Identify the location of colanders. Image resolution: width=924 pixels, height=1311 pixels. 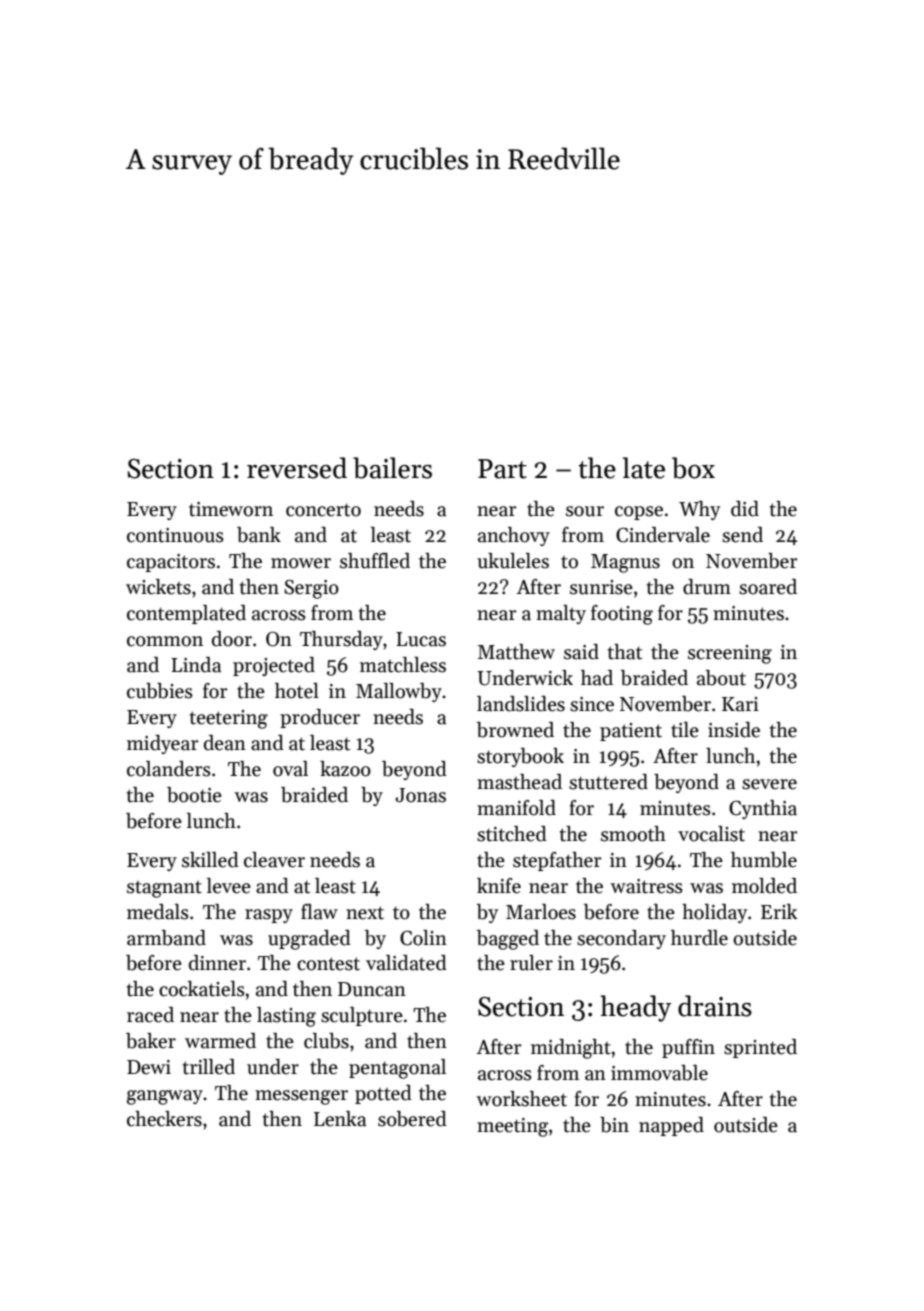
(169, 769).
